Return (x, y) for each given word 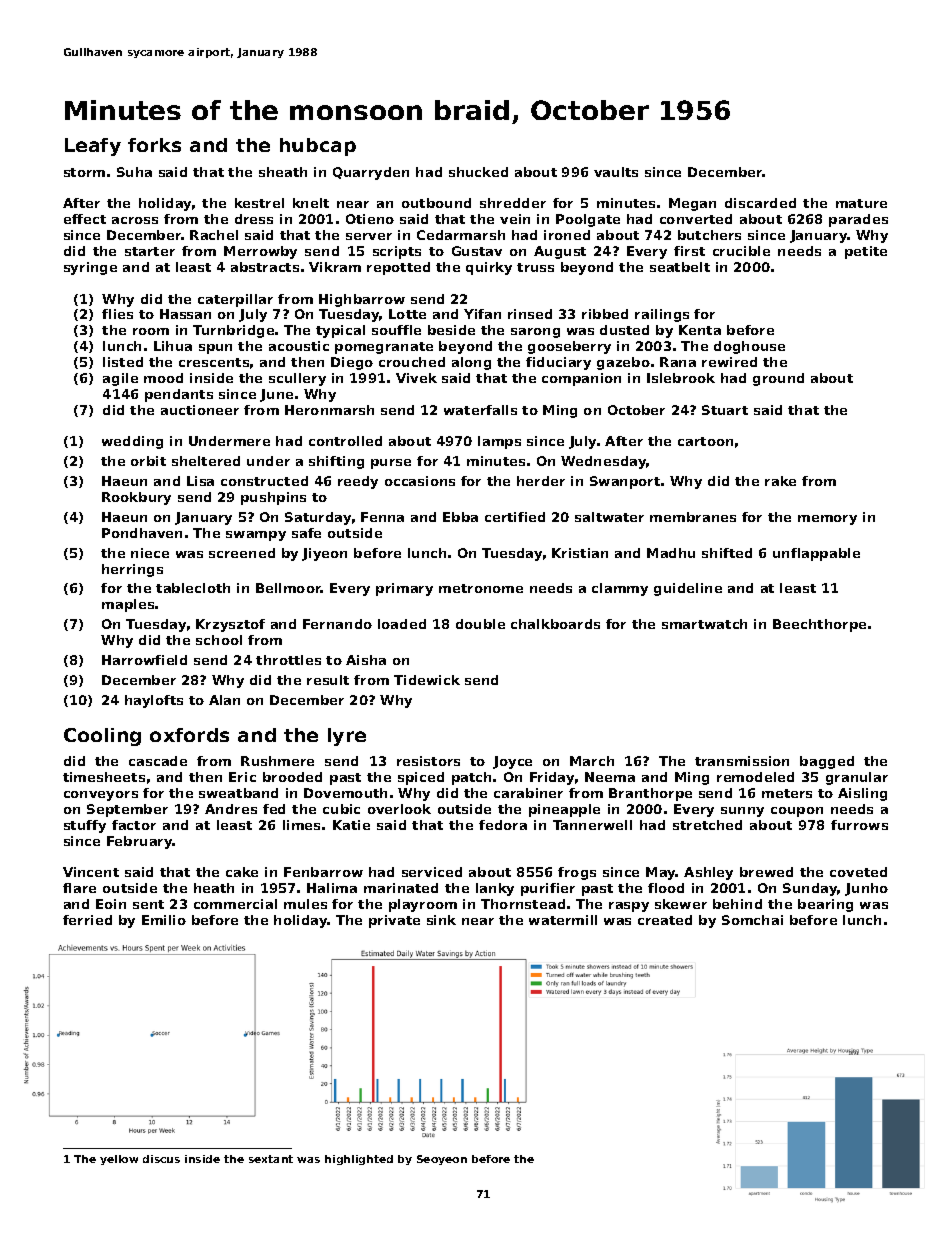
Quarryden (371, 173)
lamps (499, 442)
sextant (271, 1159)
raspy (629, 907)
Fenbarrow (323, 872)
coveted (858, 872)
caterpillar (235, 300)
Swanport (625, 482)
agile (120, 379)
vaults (616, 172)
